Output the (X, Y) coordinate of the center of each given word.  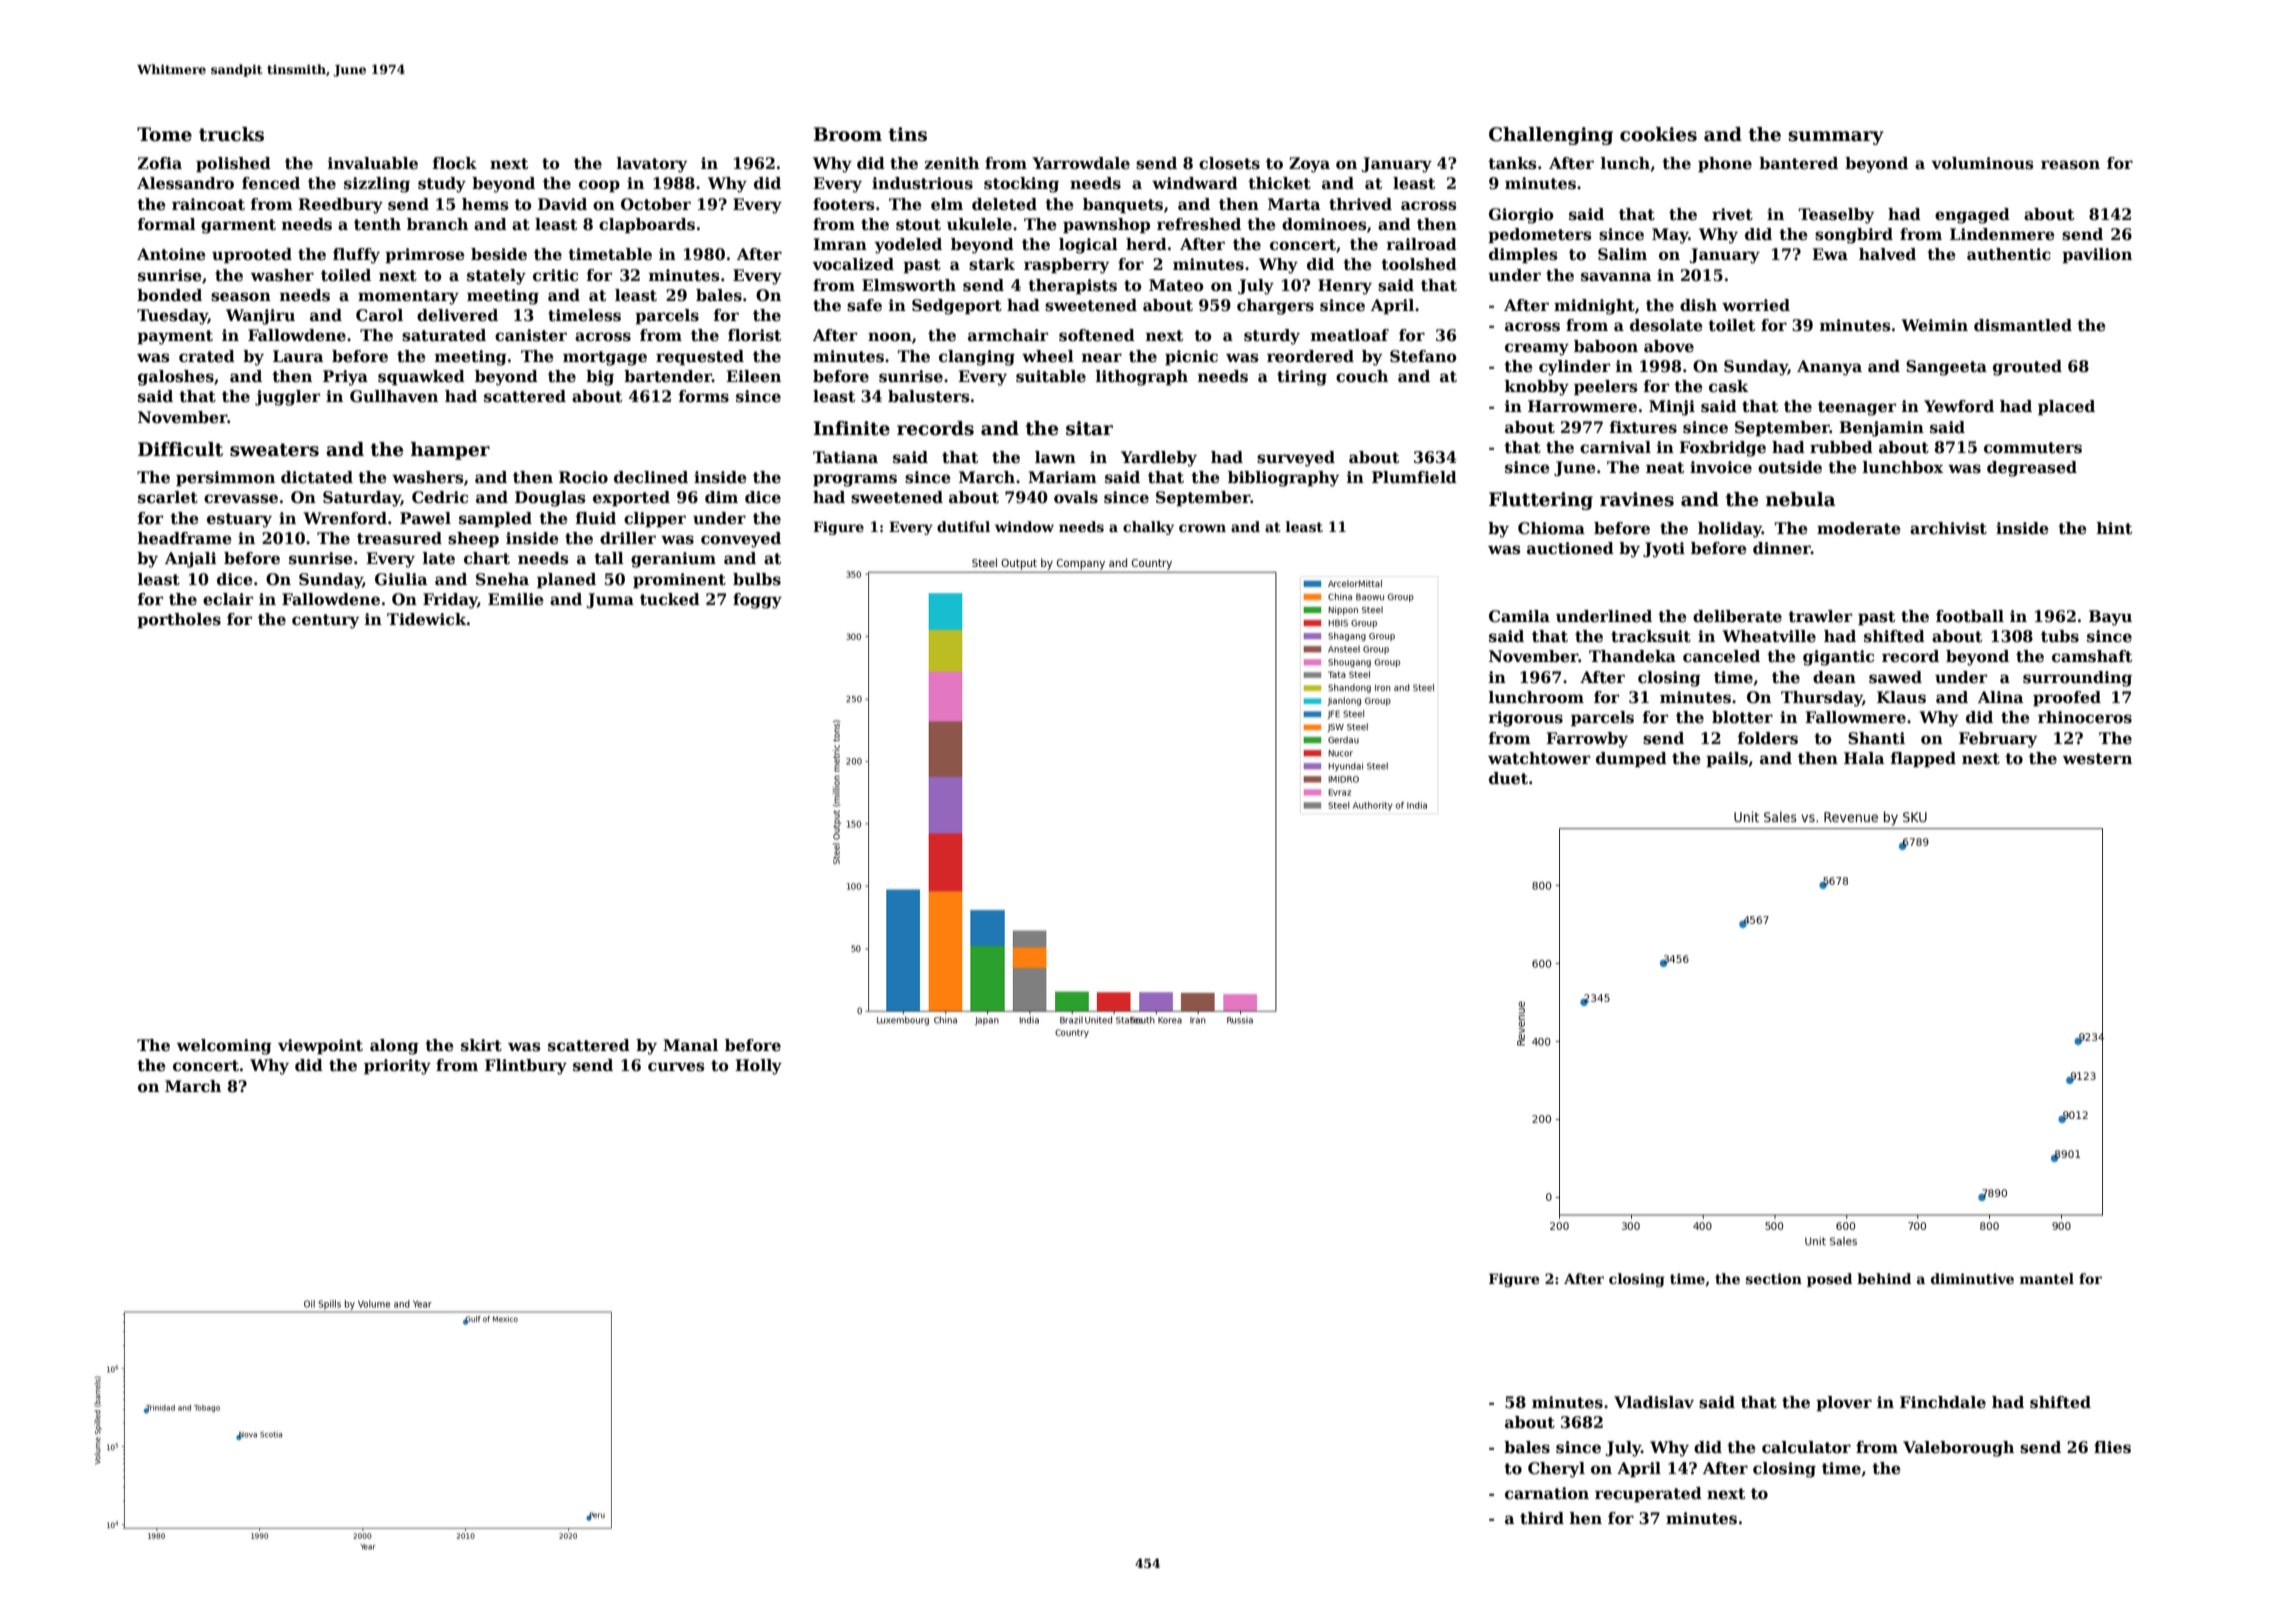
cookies (1658, 134)
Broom (848, 134)
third (1542, 1518)
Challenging (1551, 136)
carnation (1547, 1493)
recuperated (1648, 1494)
